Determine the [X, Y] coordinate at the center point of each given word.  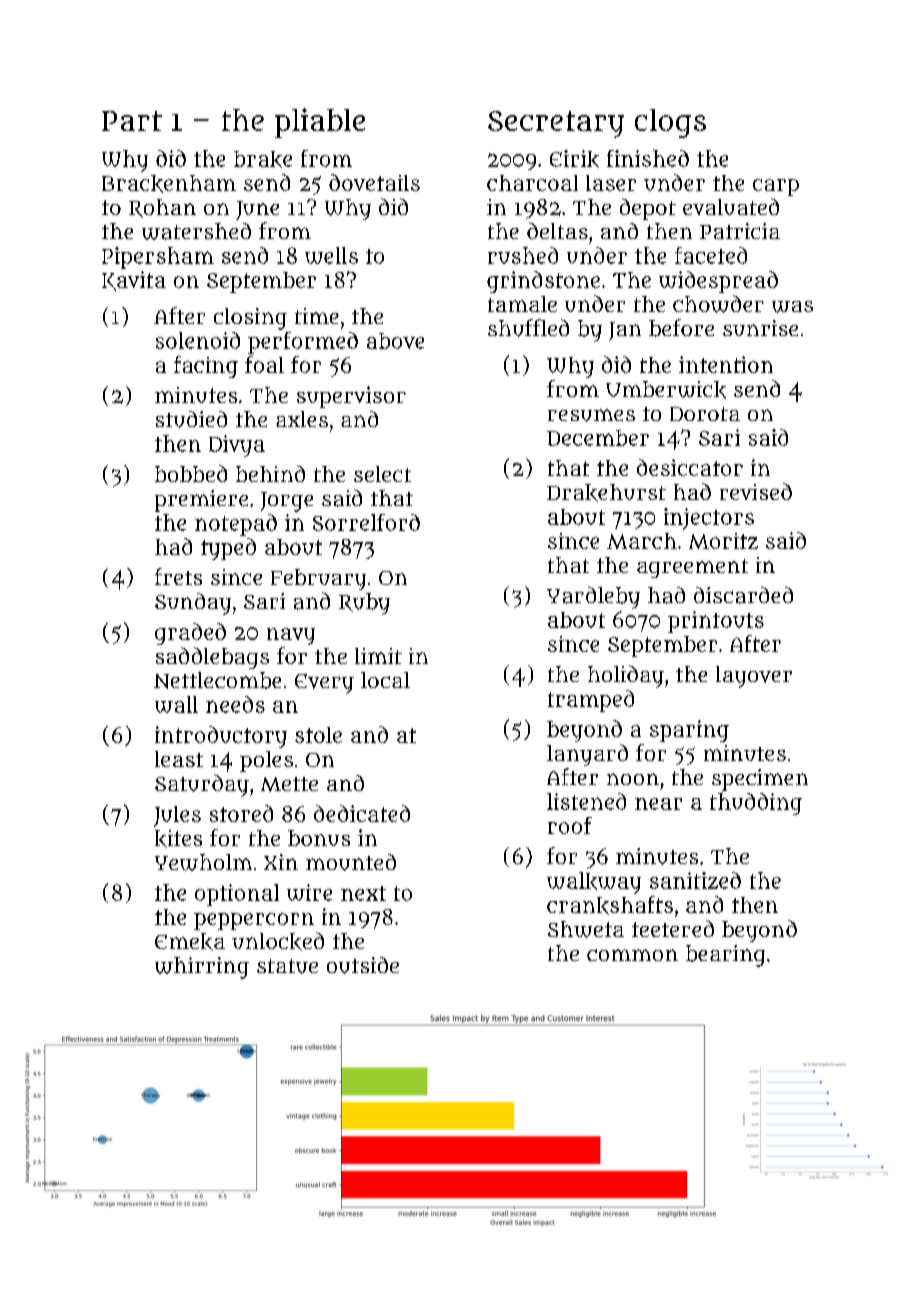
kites [178, 839]
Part [132, 121]
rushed [523, 255]
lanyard [587, 755]
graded [190, 634]
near [658, 804]
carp [776, 187]
